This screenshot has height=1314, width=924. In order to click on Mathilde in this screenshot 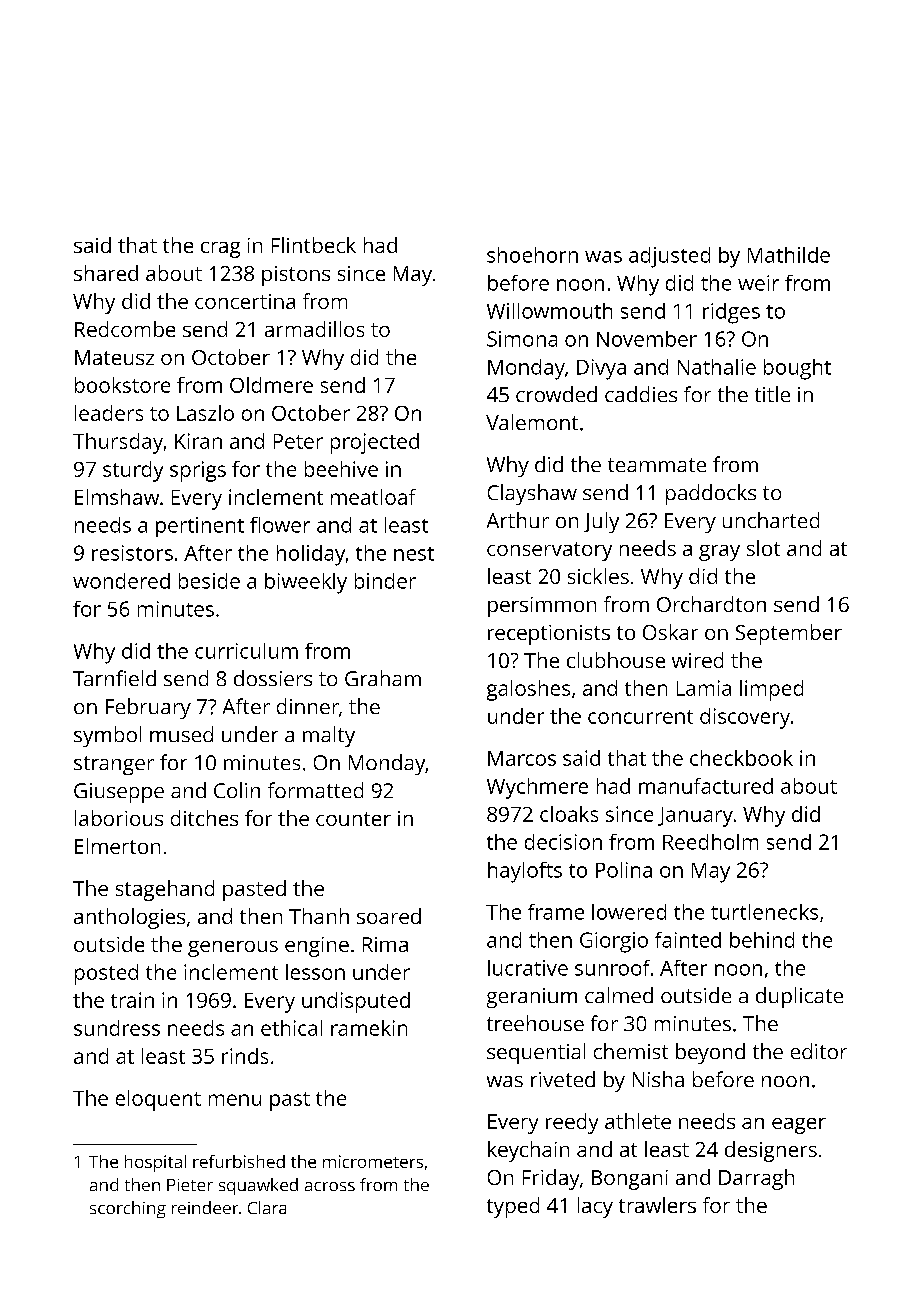, I will do `click(789, 255)`.
